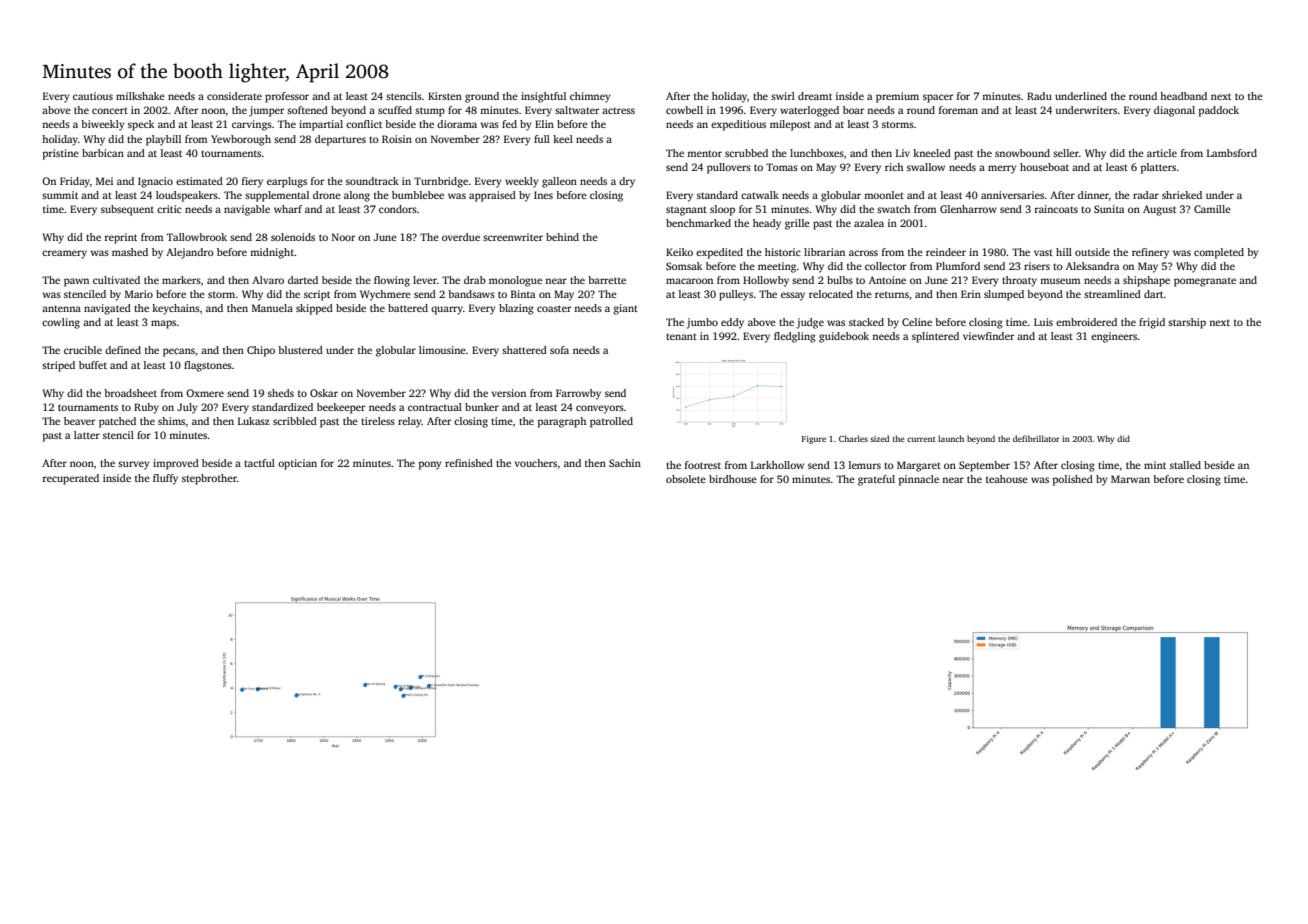  What do you see at coordinates (163, 140) in the document?
I see `playbill` at bounding box center [163, 140].
